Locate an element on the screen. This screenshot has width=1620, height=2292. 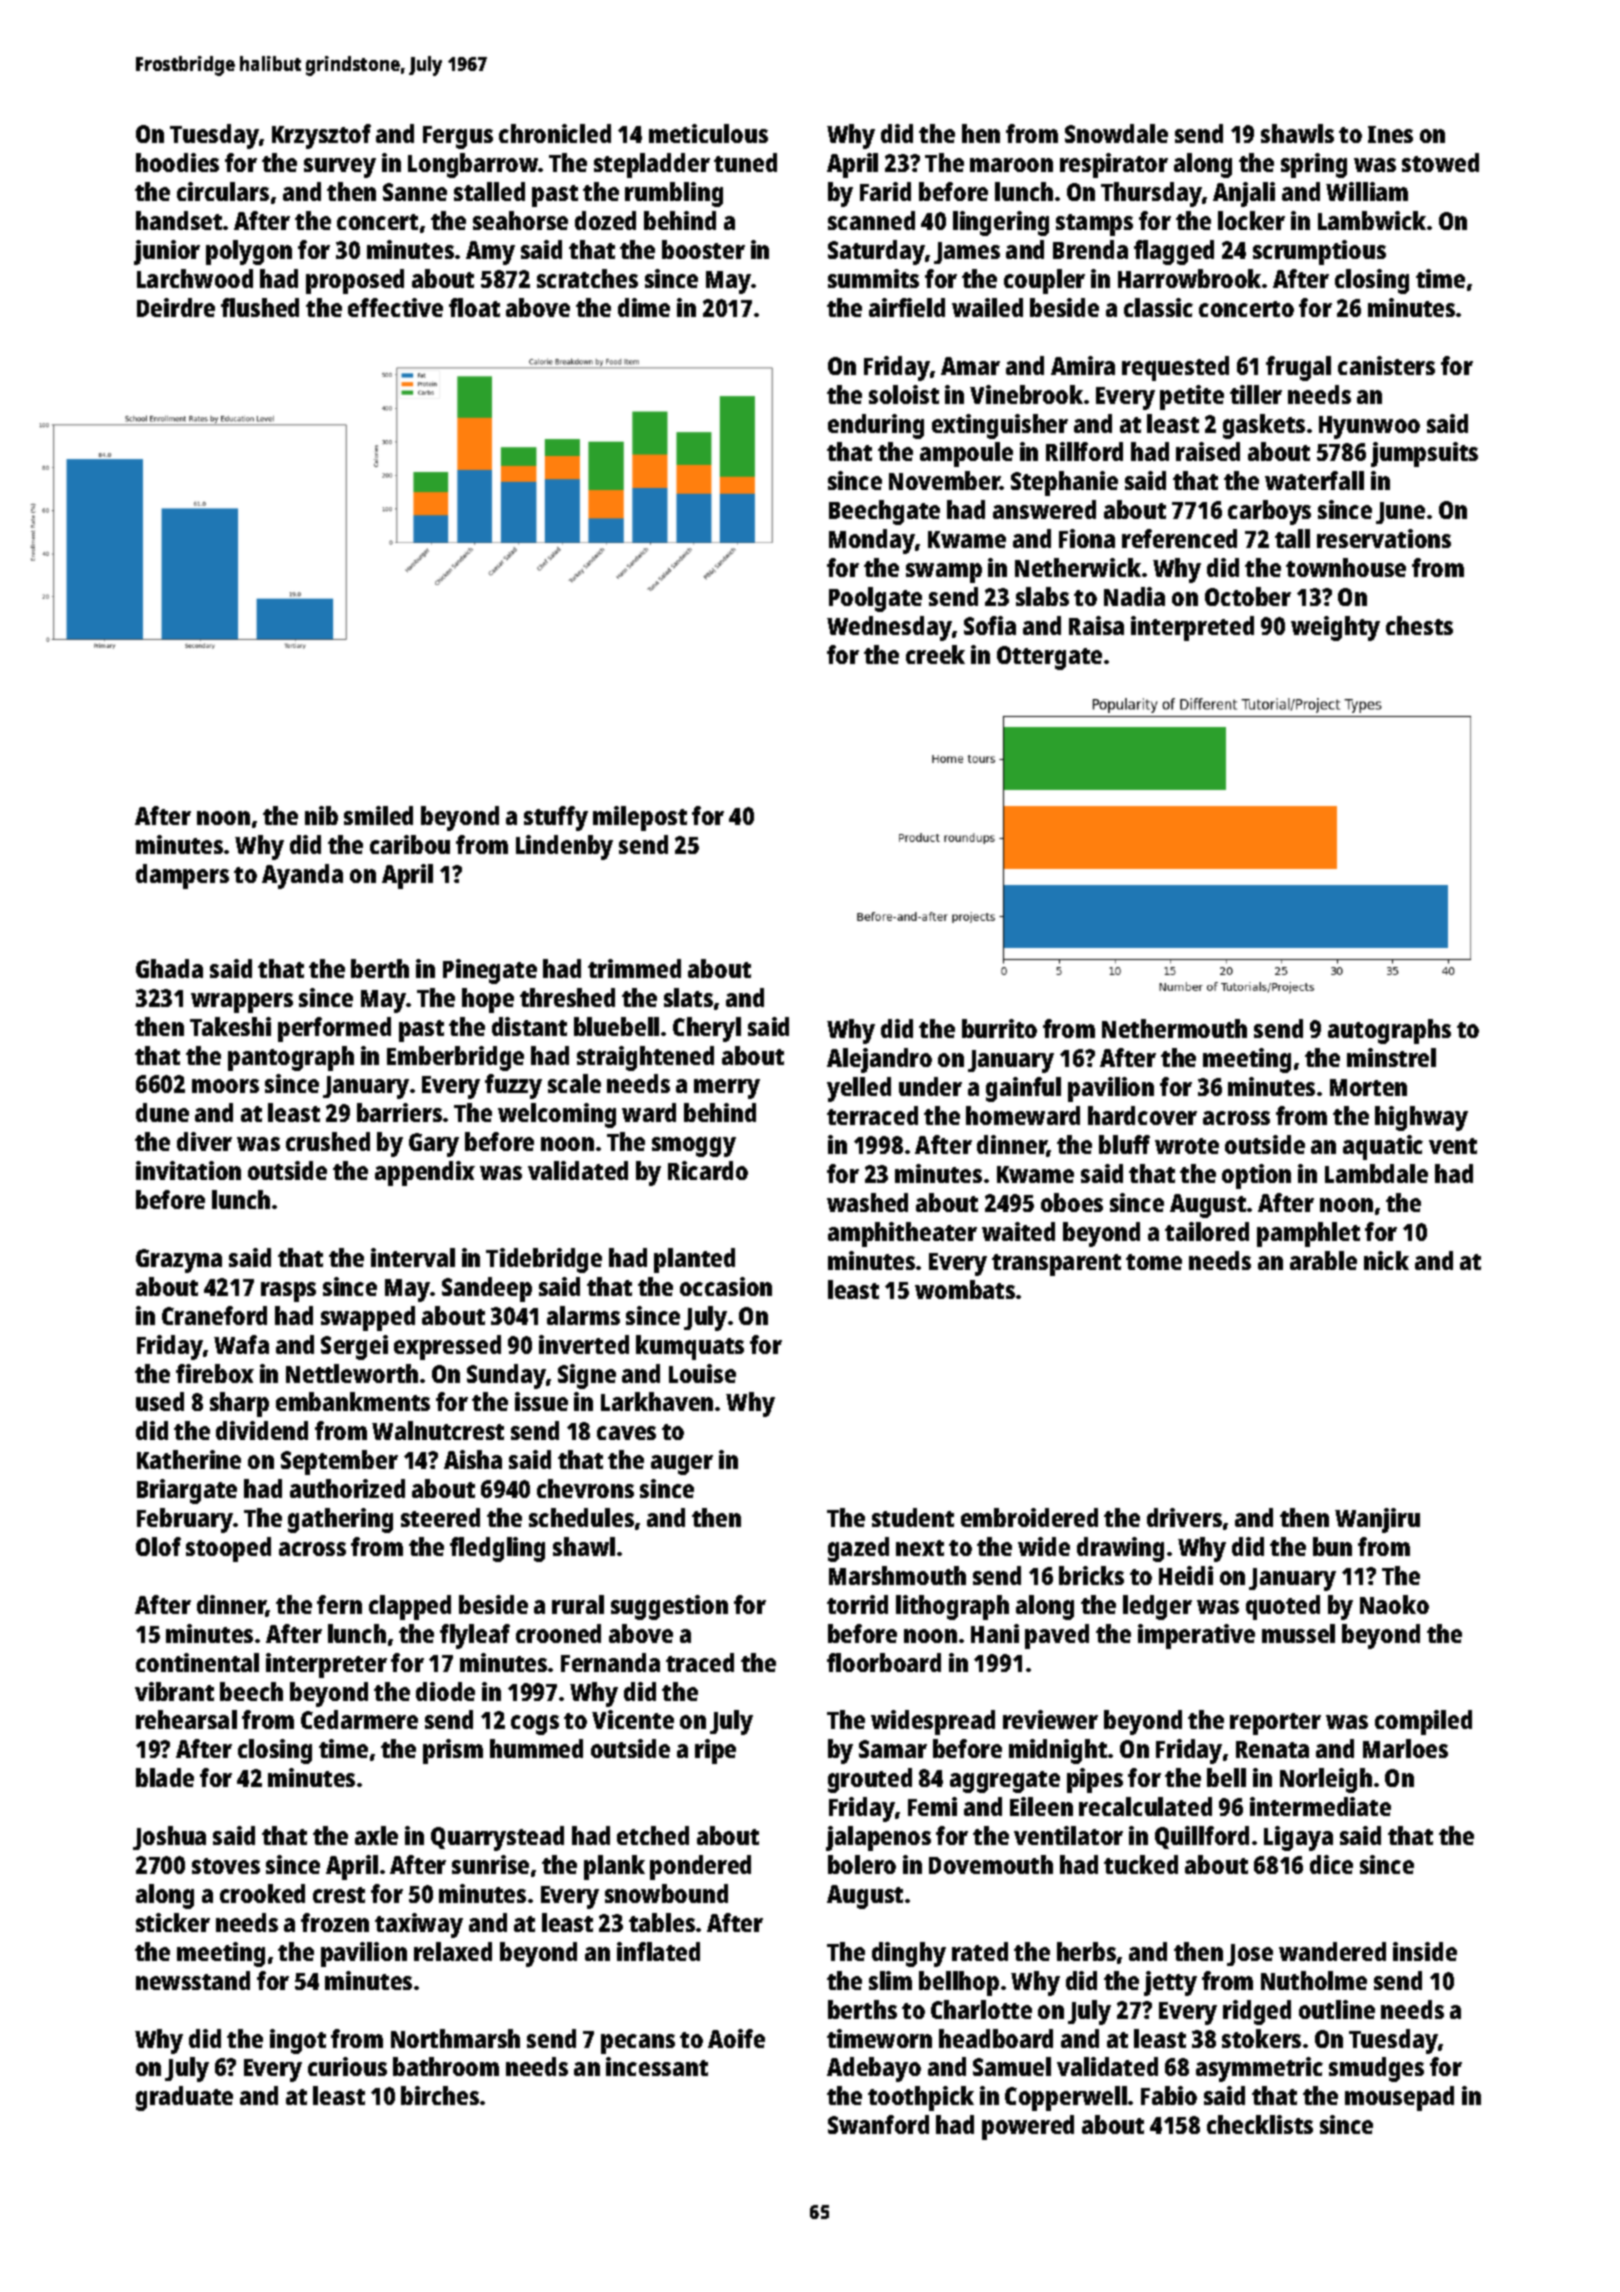
Ines is located at coordinates (1390, 134).
